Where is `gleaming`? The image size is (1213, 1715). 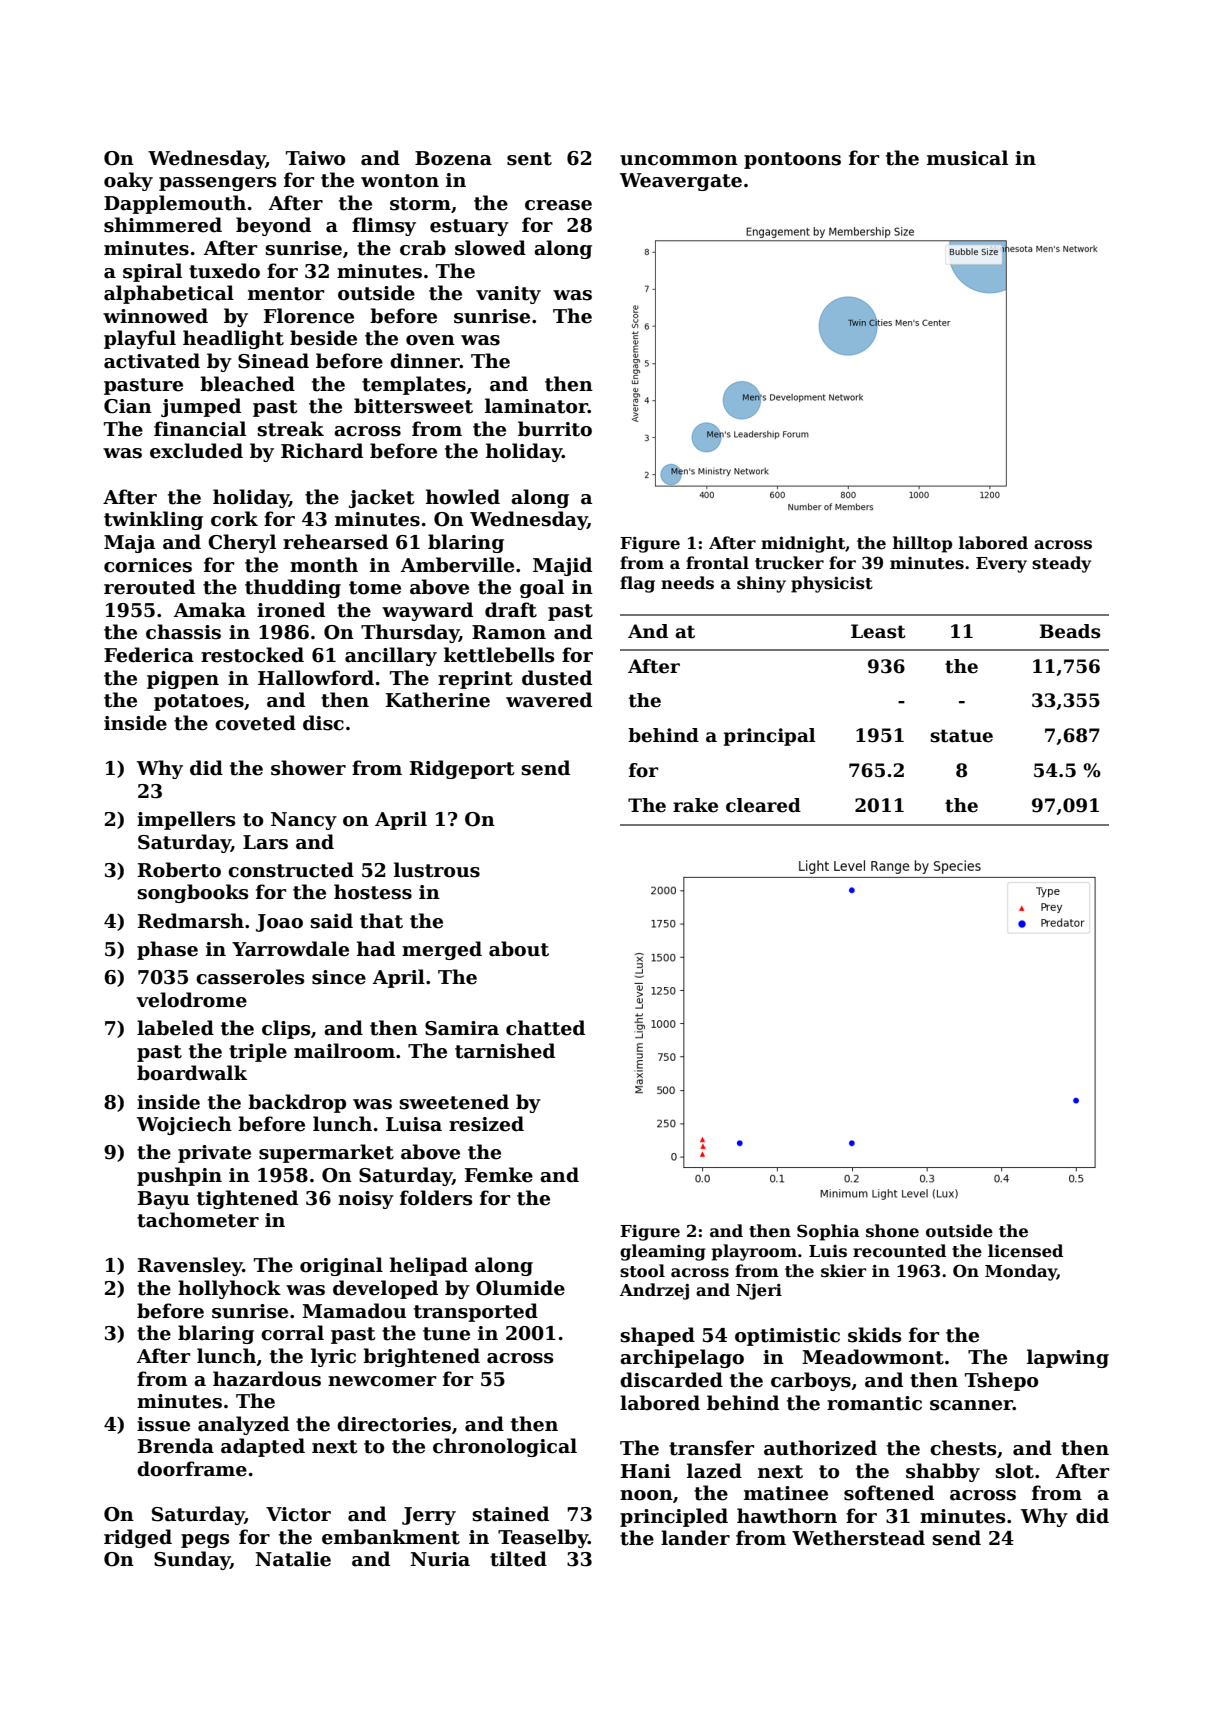 gleaming is located at coordinates (663, 1252).
